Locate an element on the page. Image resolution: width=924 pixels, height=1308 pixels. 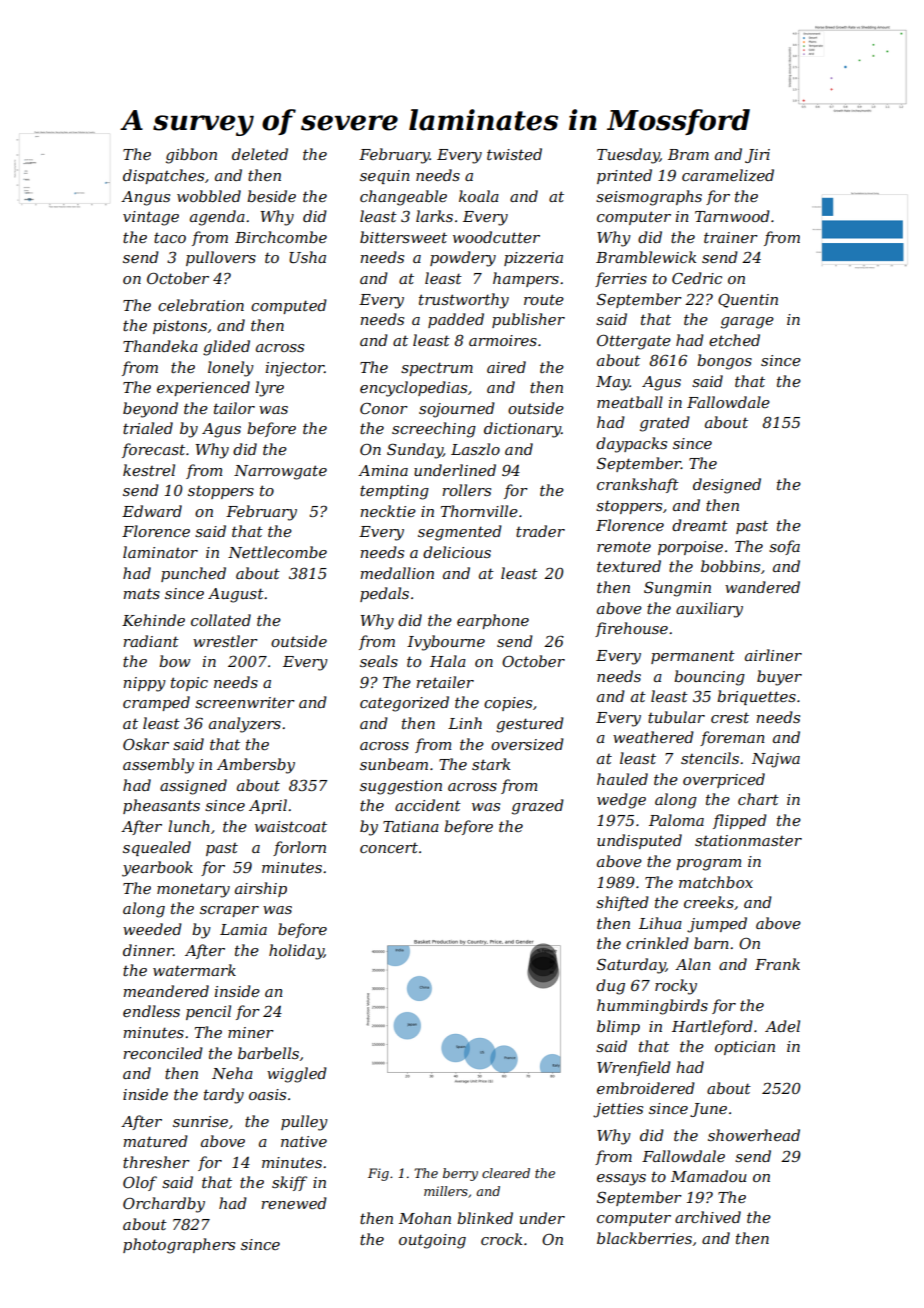
garage is located at coordinates (747, 323).
